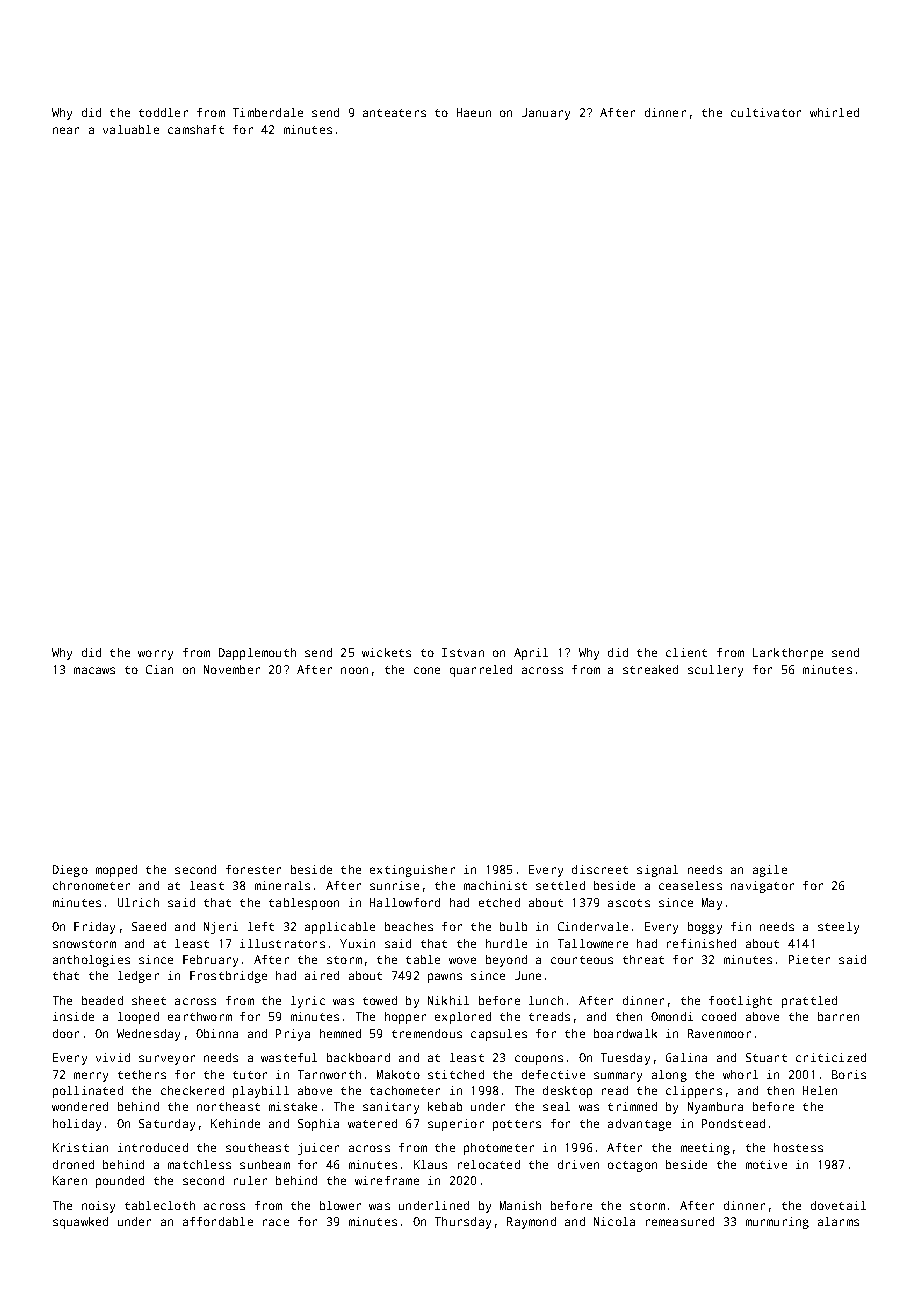 The width and height of the screenshot is (924, 1308). I want to click on Larkthorpe, so click(788, 654).
